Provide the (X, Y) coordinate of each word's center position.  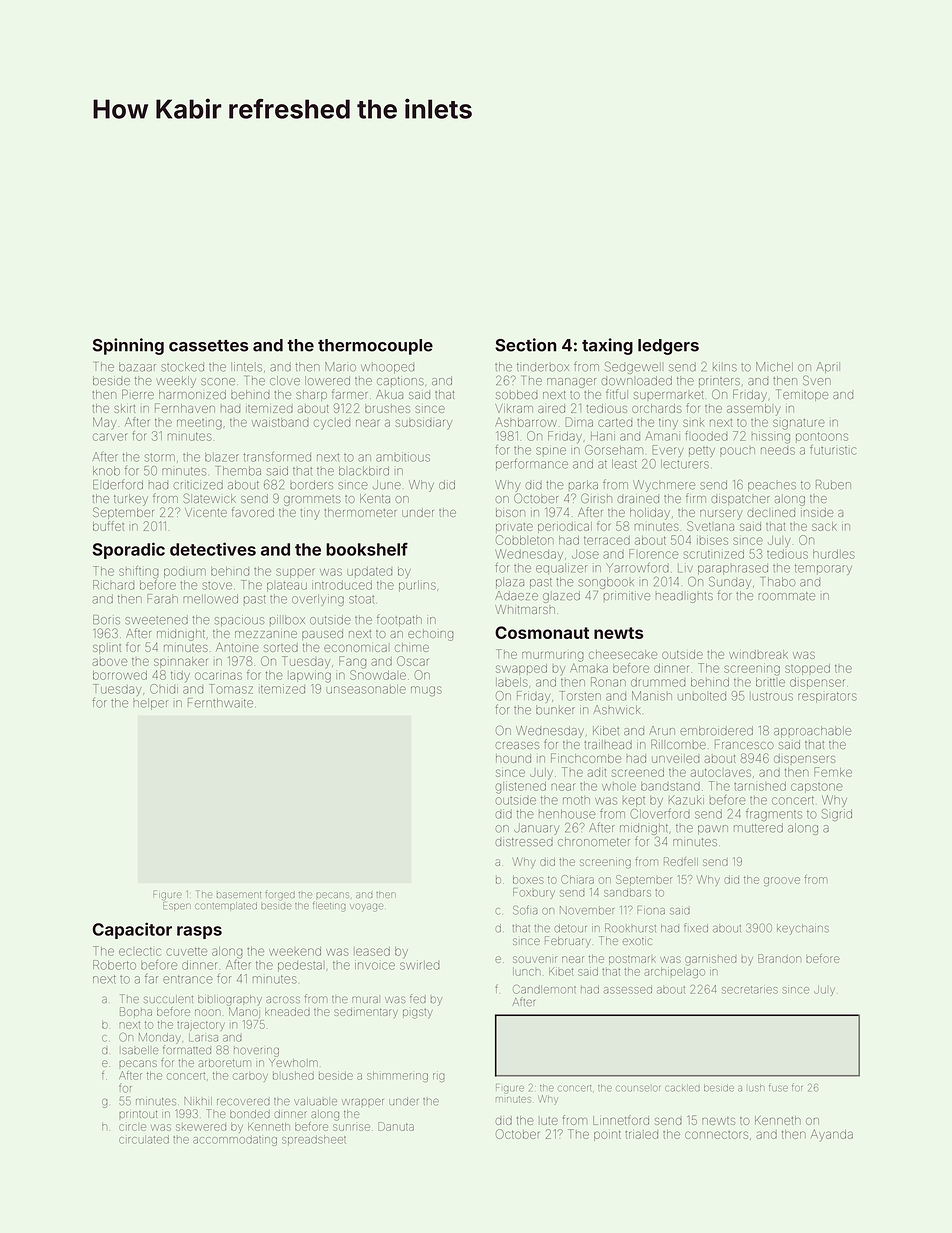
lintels (246, 367)
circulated (144, 1139)
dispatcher (740, 500)
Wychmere (664, 486)
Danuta (396, 1126)
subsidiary (424, 424)
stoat (361, 600)
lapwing (310, 677)
